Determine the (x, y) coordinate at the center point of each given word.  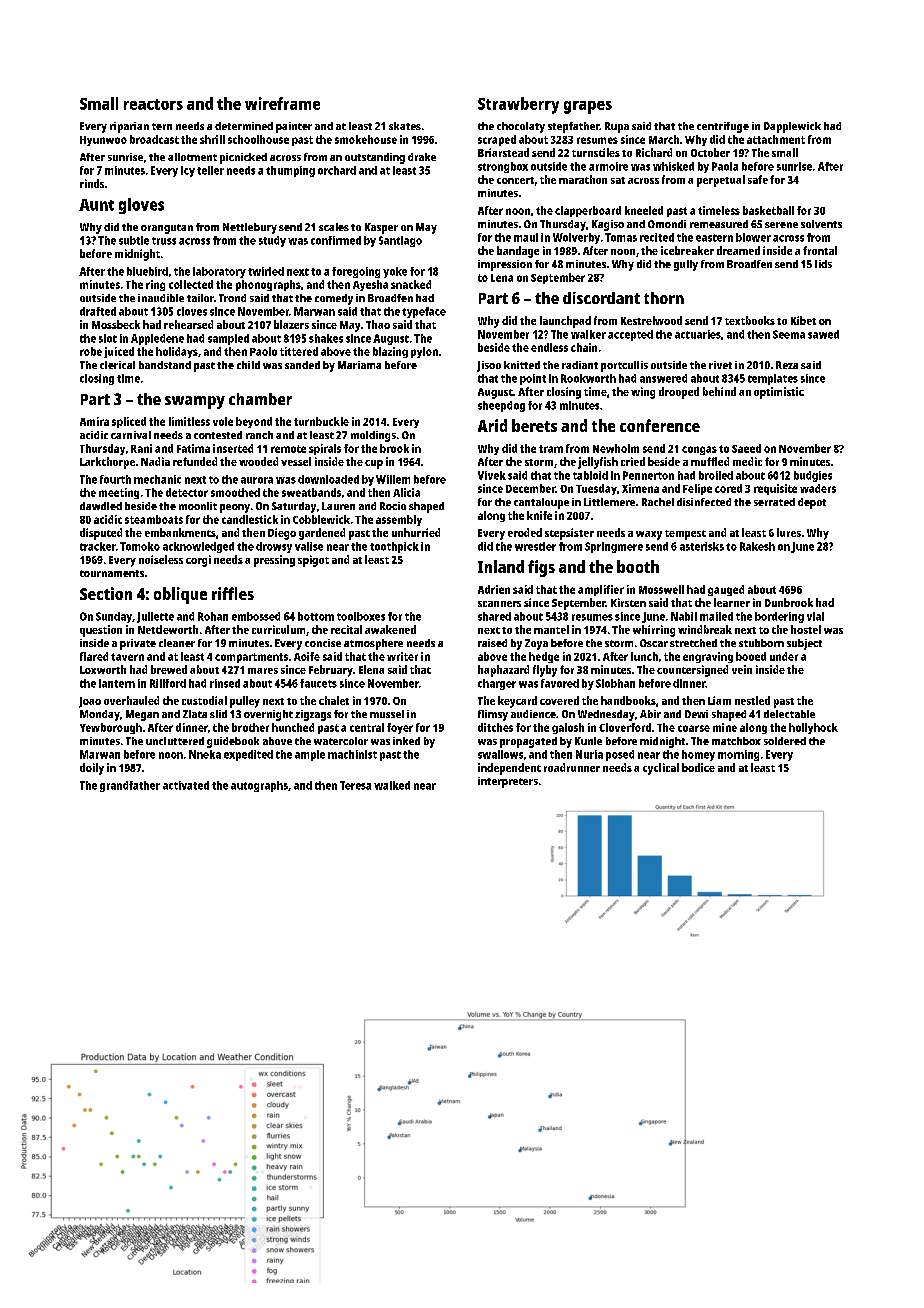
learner (732, 602)
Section (106, 593)
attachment (776, 139)
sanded (302, 365)
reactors (153, 104)
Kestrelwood (651, 320)
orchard (337, 170)
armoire (608, 166)
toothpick (394, 547)
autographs (259, 786)
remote (288, 449)
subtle (134, 240)
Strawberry (518, 105)
